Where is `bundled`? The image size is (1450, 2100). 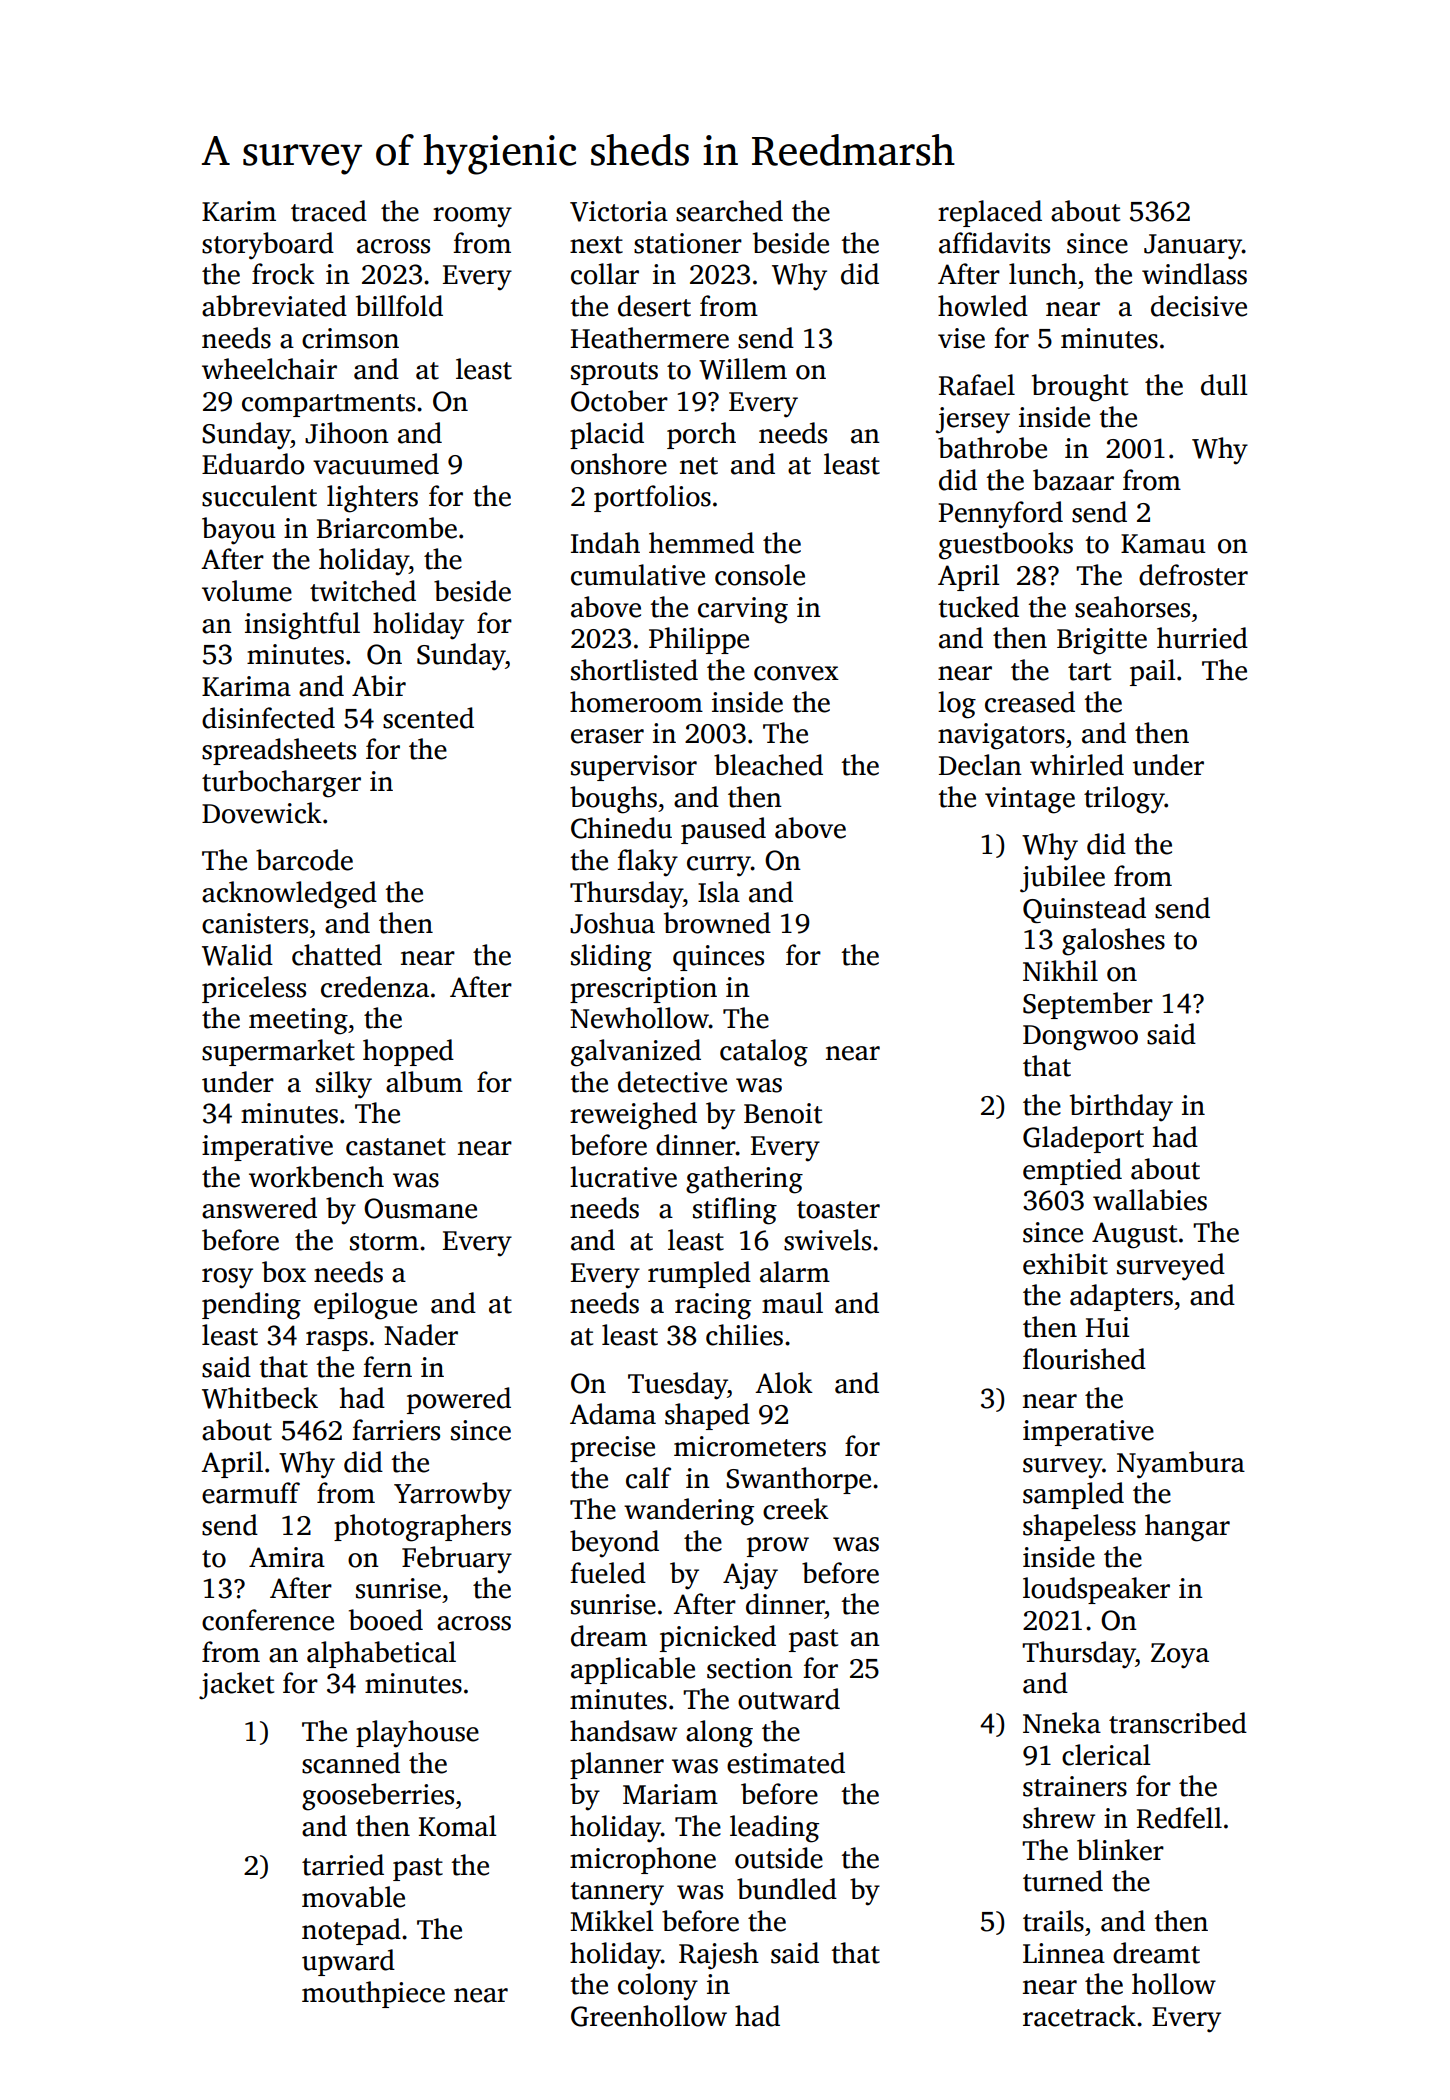 bundled is located at coordinates (787, 1889).
